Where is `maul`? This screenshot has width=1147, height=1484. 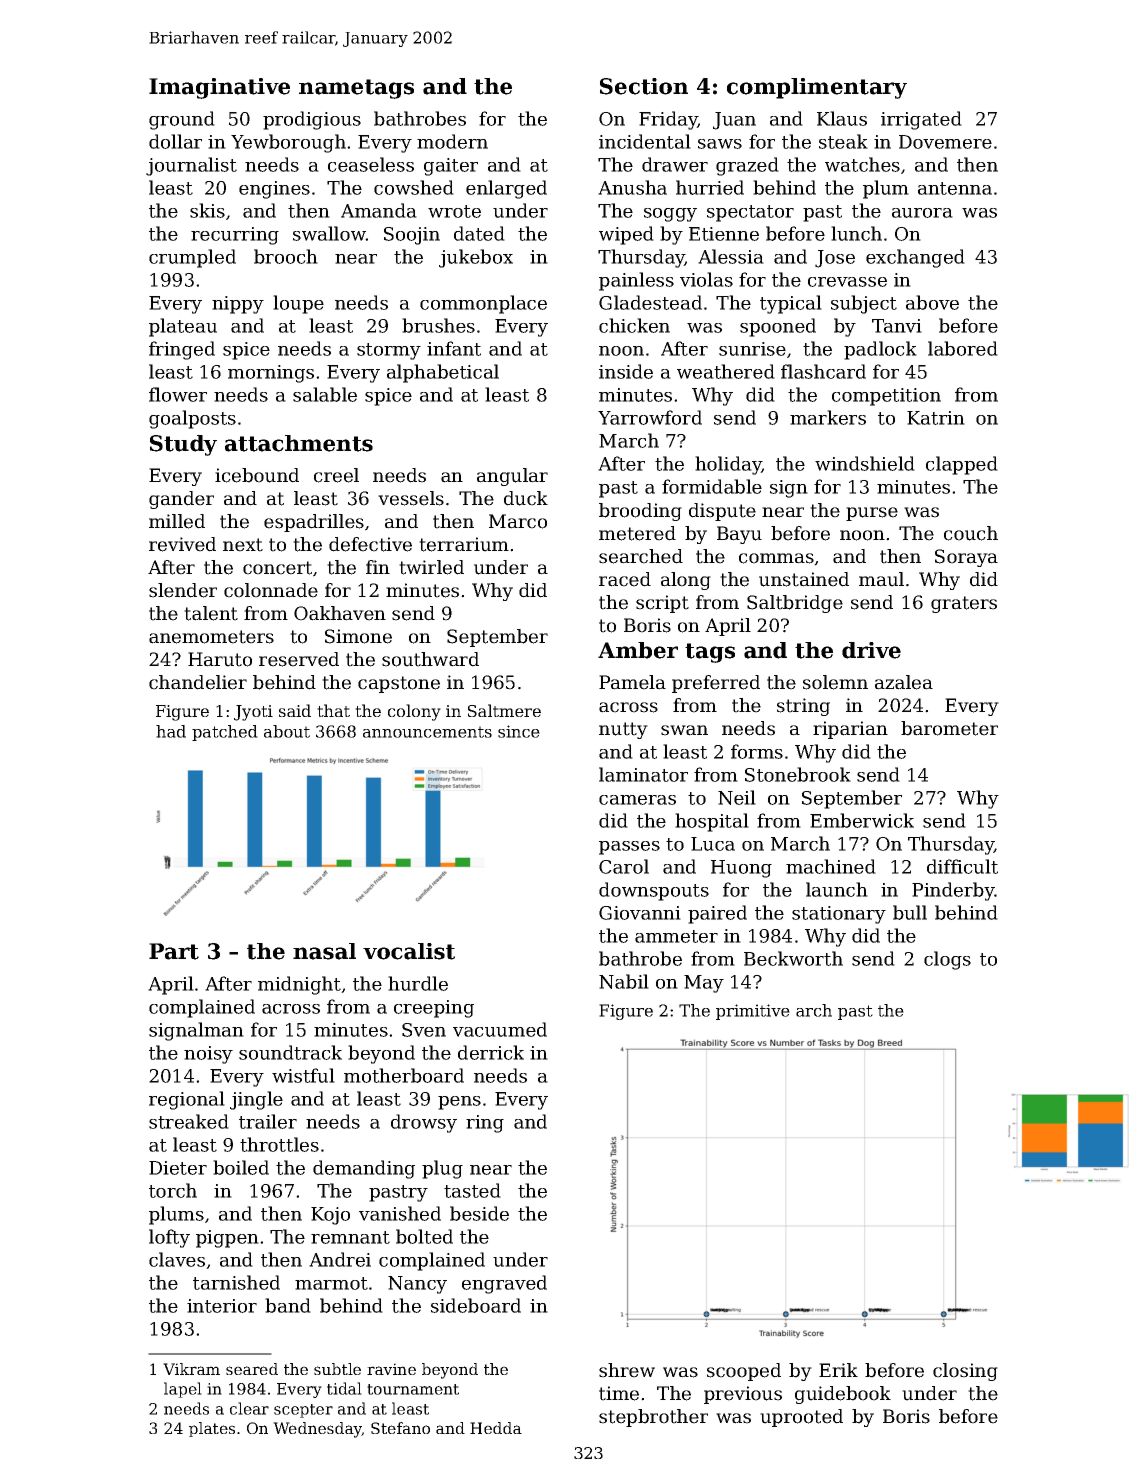
maul is located at coordinates (881, 579).
